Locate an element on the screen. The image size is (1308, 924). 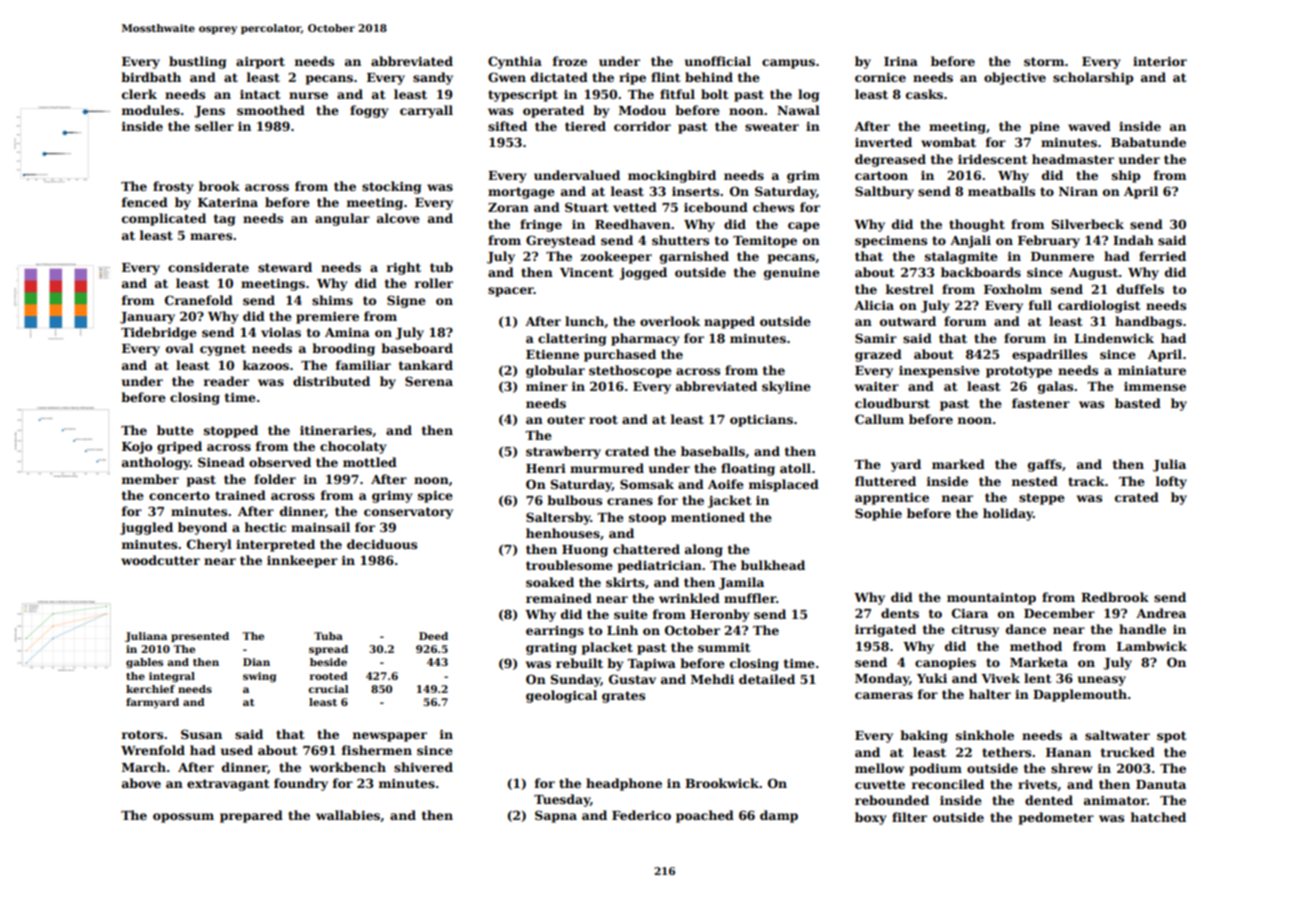
duffels is located at coordinates (1140, 289).
